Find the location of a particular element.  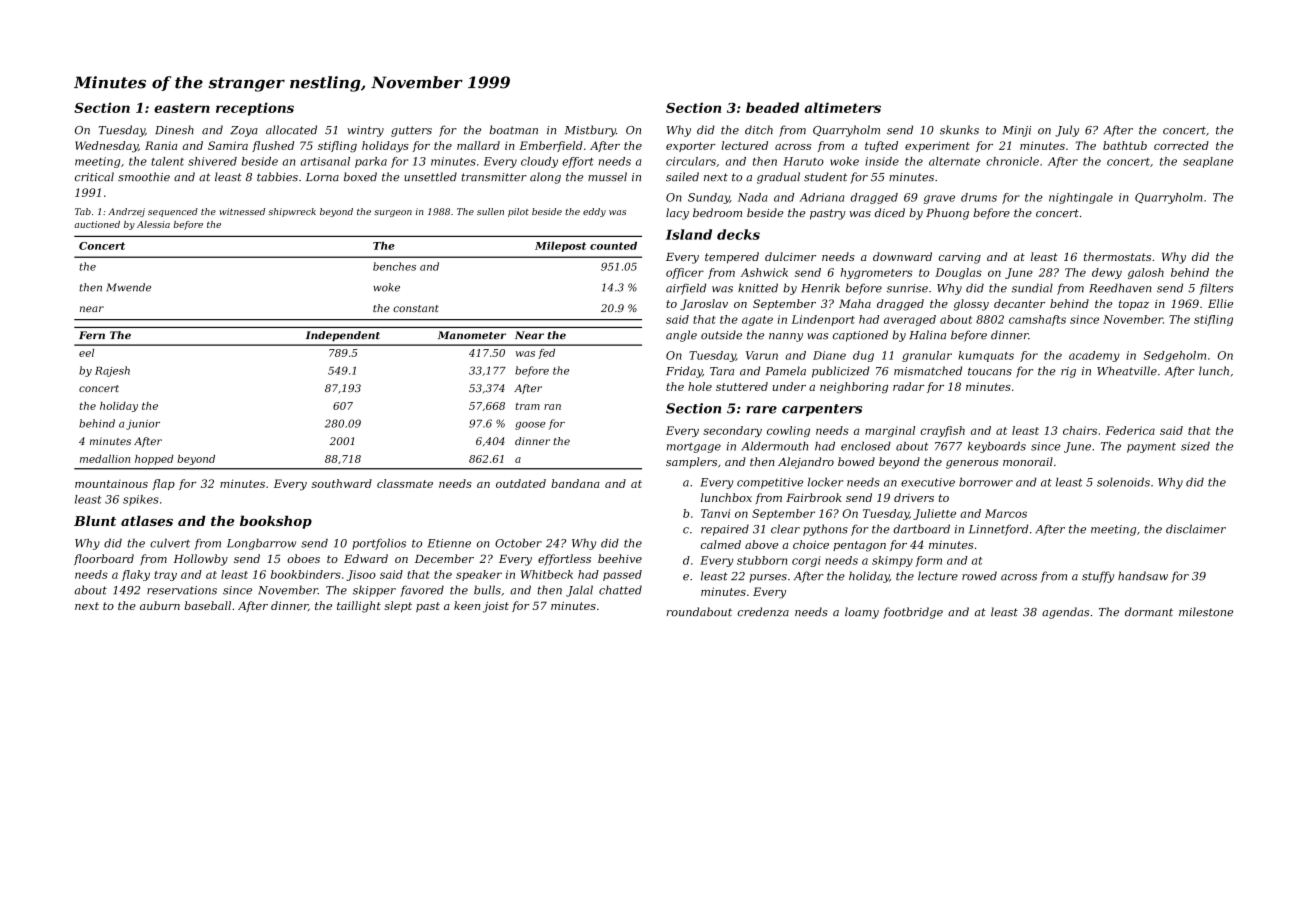

flaky is located at coordinates (136, 575).
